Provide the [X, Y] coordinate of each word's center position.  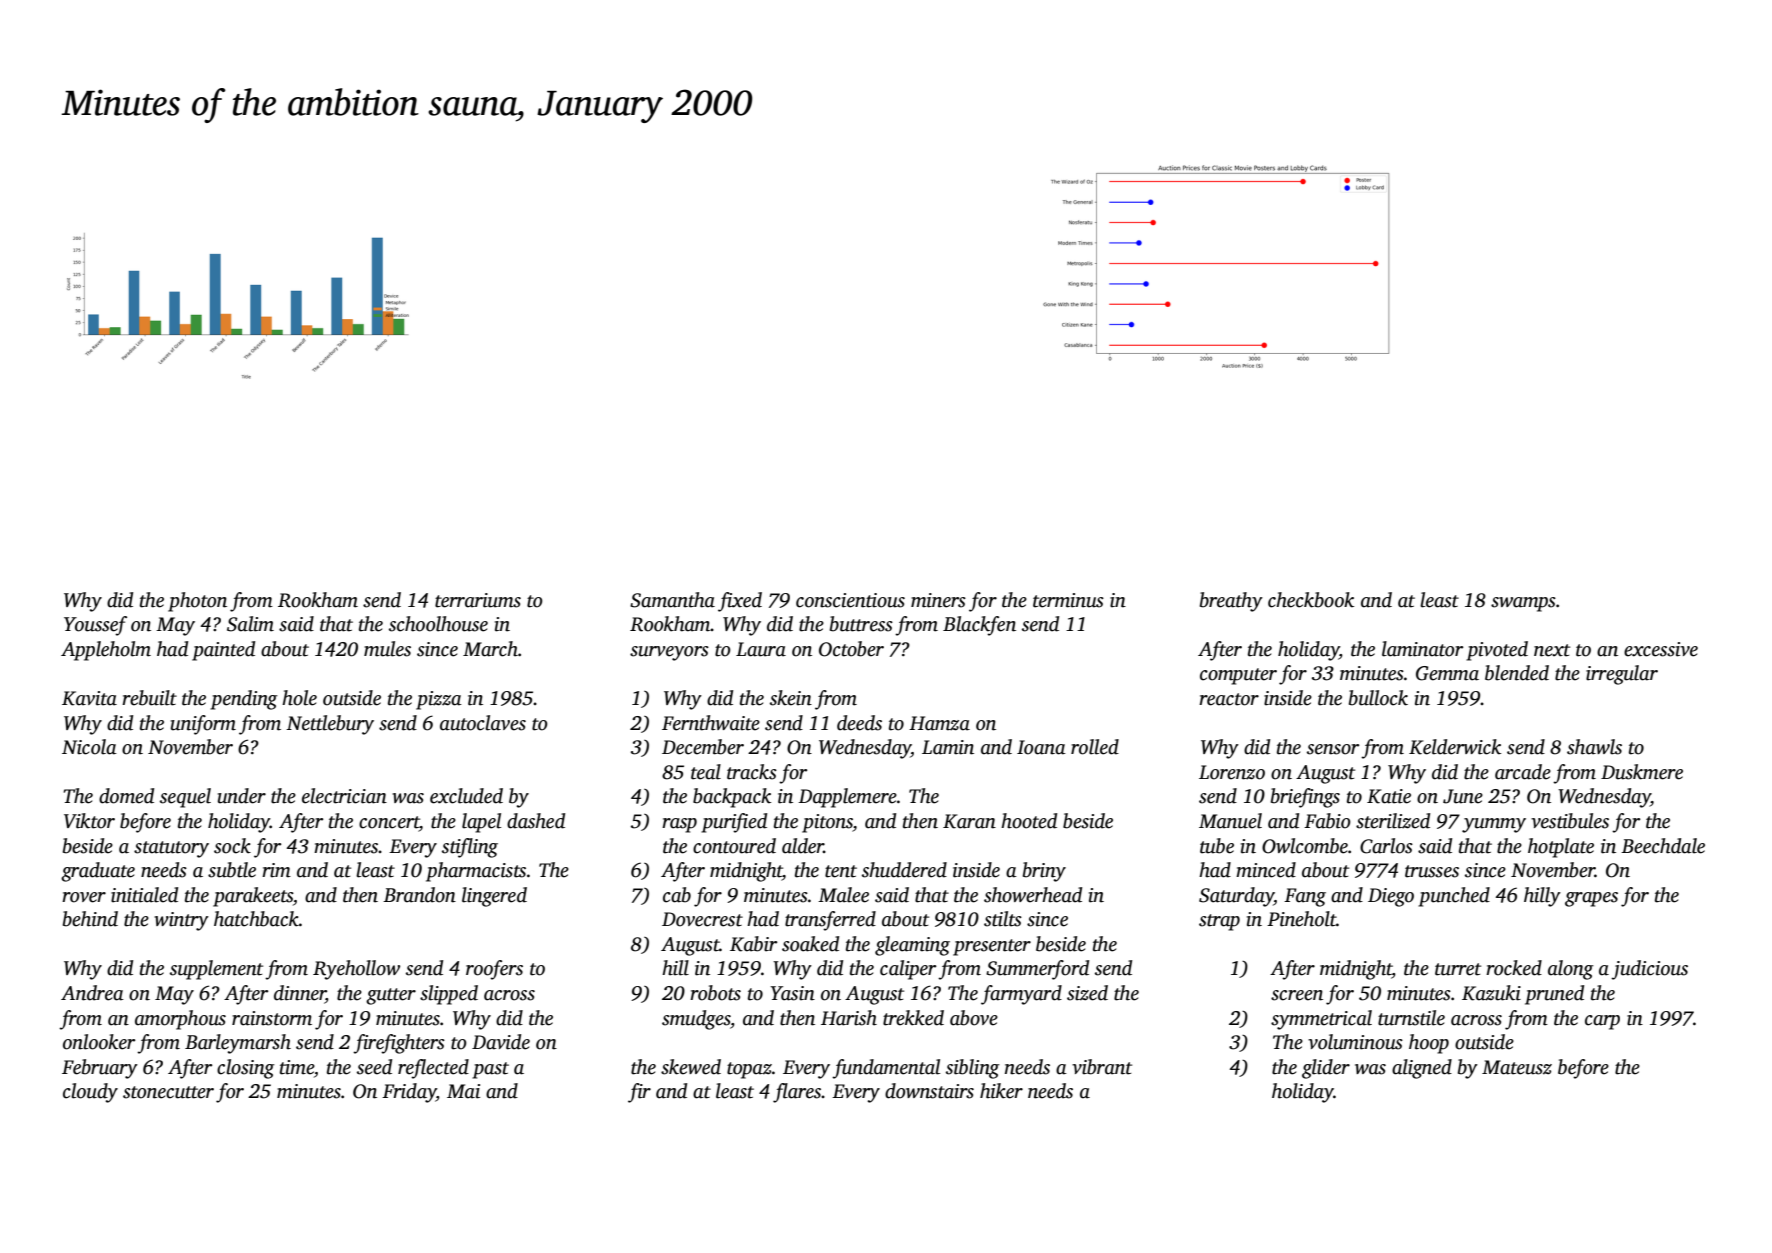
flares [797, 1093]
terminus [1068, 600]
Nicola [89, 747]
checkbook [1311, 600]
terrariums [478, 600]
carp [1602, 1022]
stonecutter [168, 1092]
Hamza [939, 723]
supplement [216, 970]
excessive [1661, 649]
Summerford [1037, 970]
